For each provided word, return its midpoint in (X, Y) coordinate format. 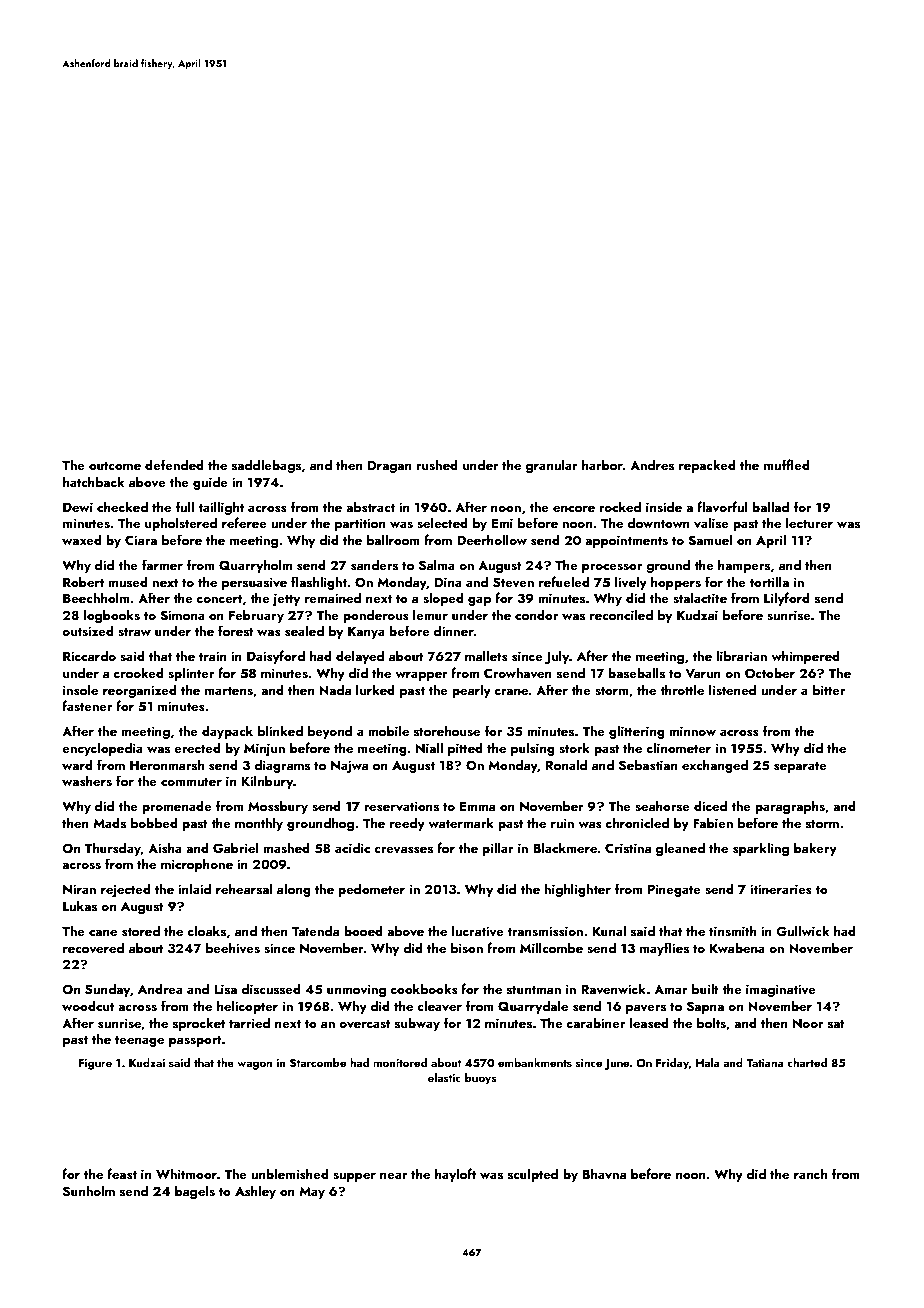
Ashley (255, 1192)
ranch (810, 1173)
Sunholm (89, 1191)
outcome (115, 466)
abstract (370, 506)
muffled (787, 464)
